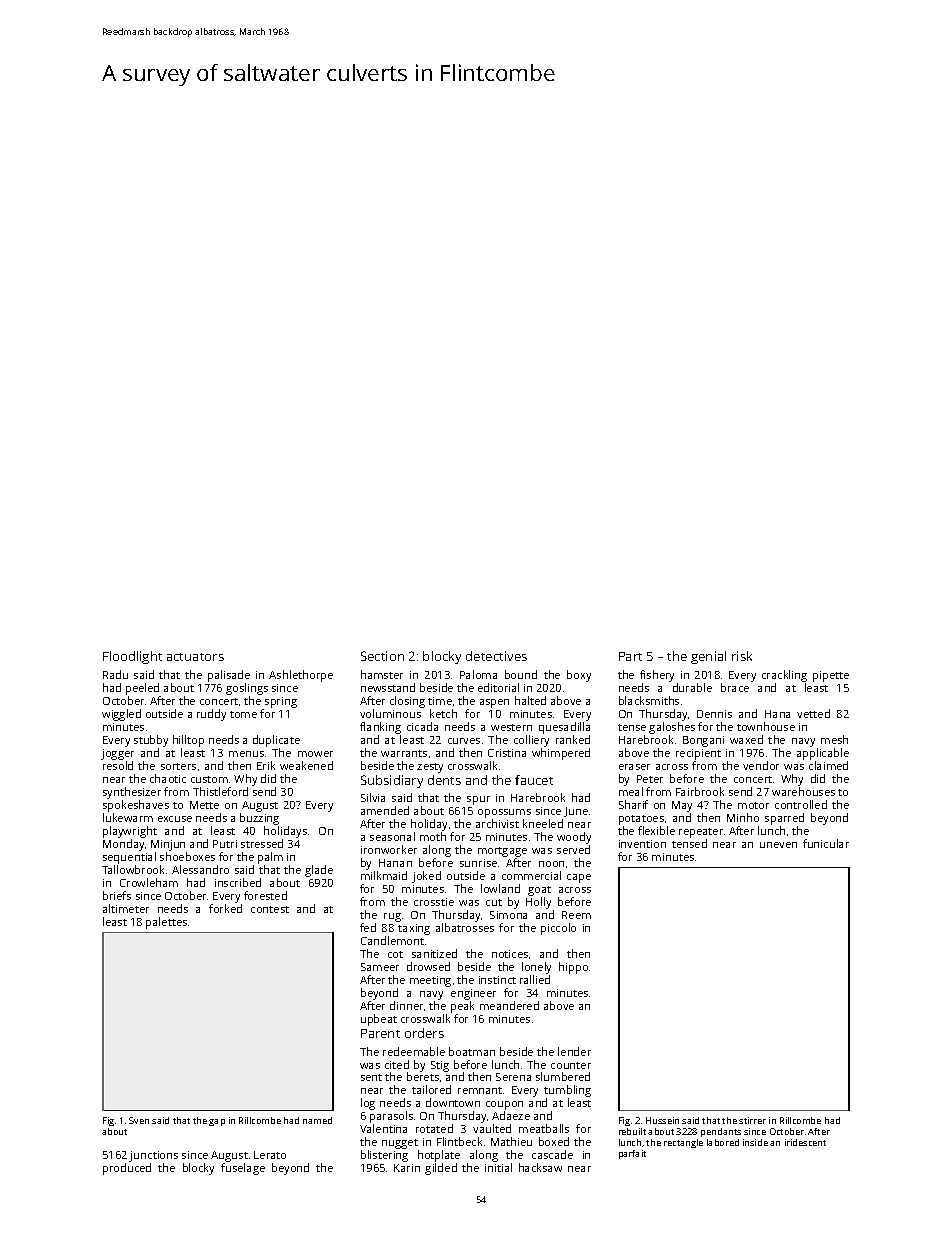 This screenshot has height=1233, width=952. Describe the element at coordinates (831, 676) in the screenshot. I see `pipette` at that location.
